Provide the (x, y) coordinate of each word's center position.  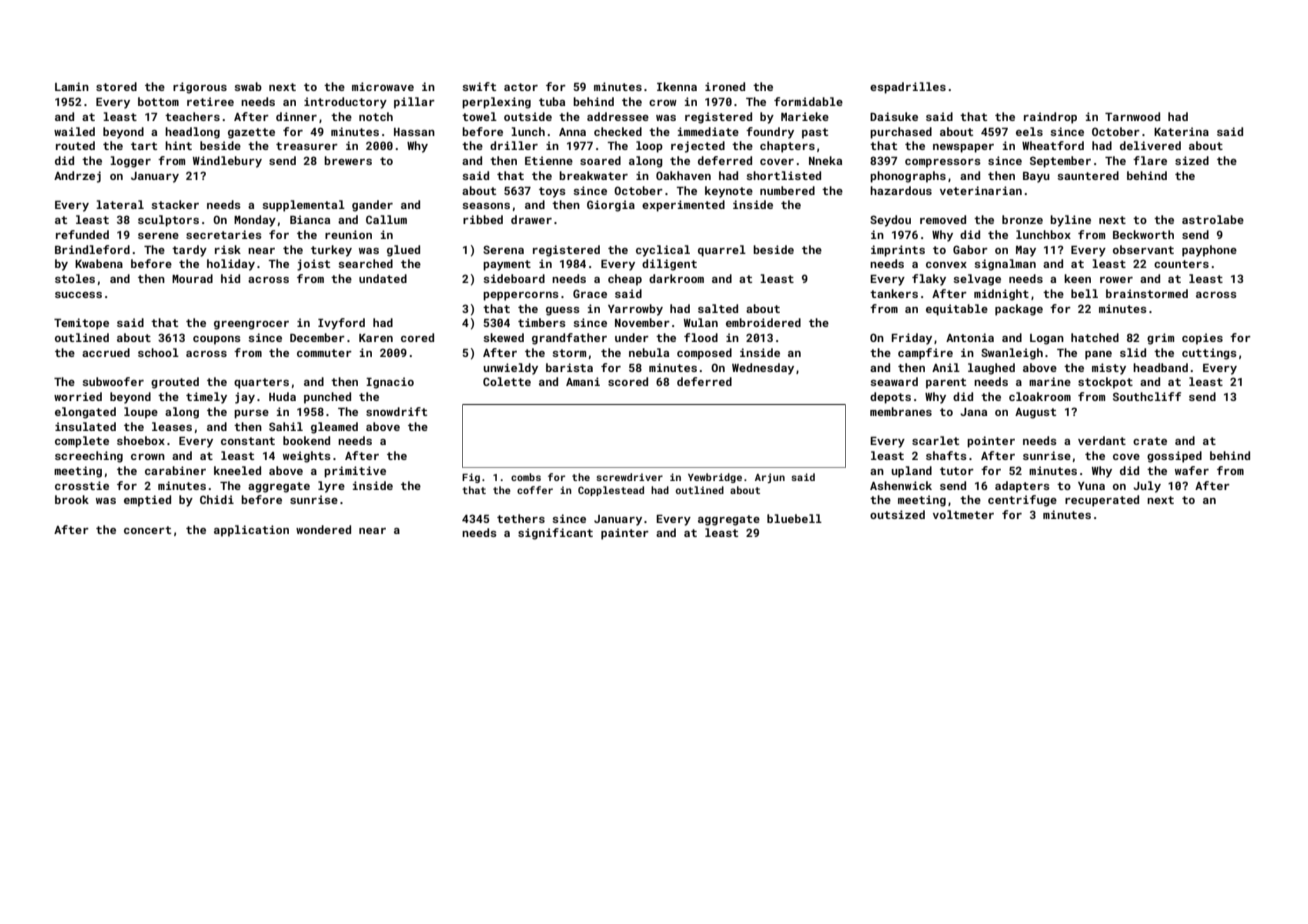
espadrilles (908, 88)
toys (552, 192)
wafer (1192, 470)
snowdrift (396, 411)
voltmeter (963, 514)
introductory (345, 103)
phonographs (908, 177)
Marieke (805, 116)
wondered (323, 529)
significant (555, 534)
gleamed (334, 428)
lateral (120, 204)
